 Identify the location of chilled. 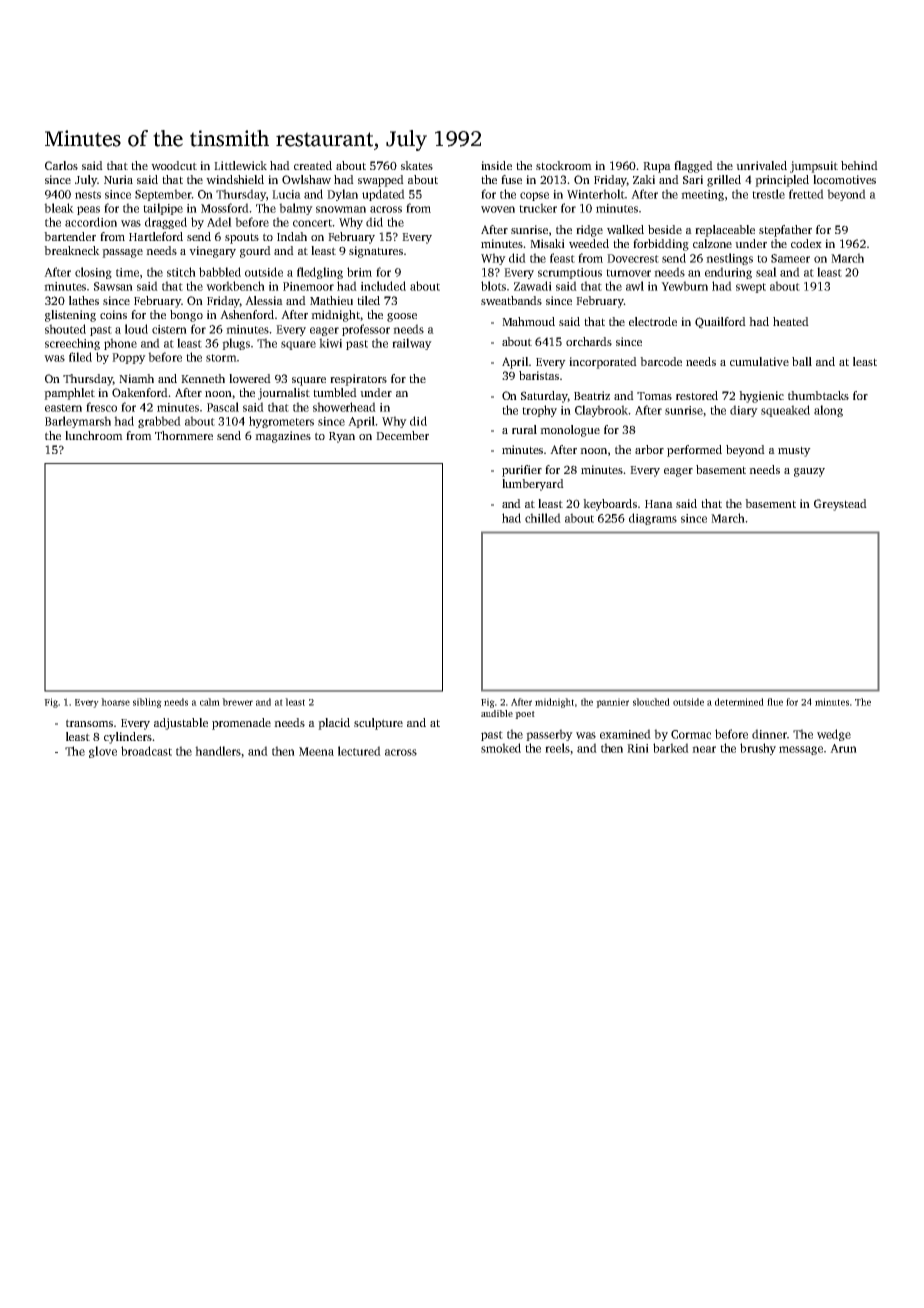
(543, 518).
